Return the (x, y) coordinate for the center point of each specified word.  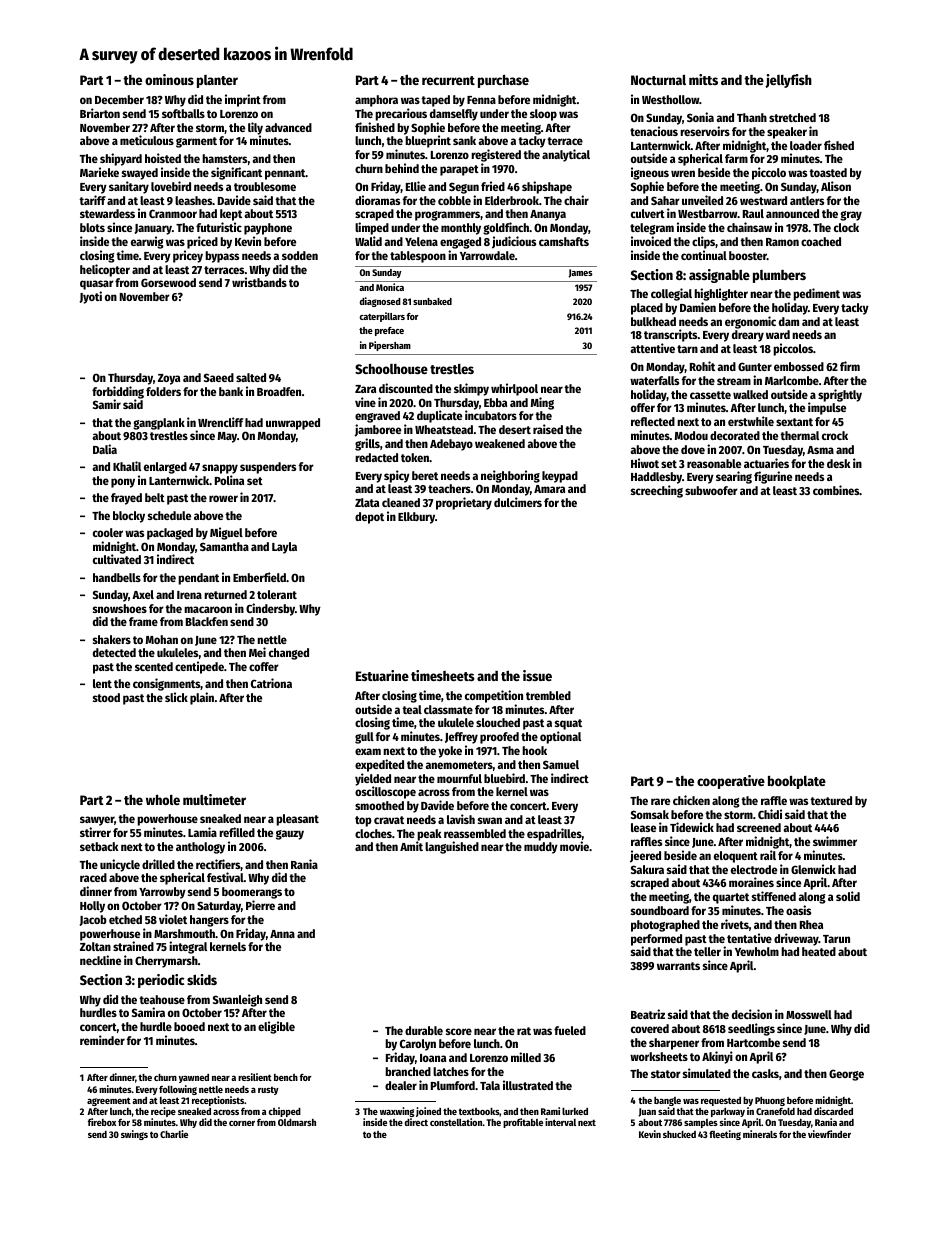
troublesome (265, 186)
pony (123, 483)
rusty (268, 1091)
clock (846, 227)
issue (537, 675)
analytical (566, 155)
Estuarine (382, 675)
